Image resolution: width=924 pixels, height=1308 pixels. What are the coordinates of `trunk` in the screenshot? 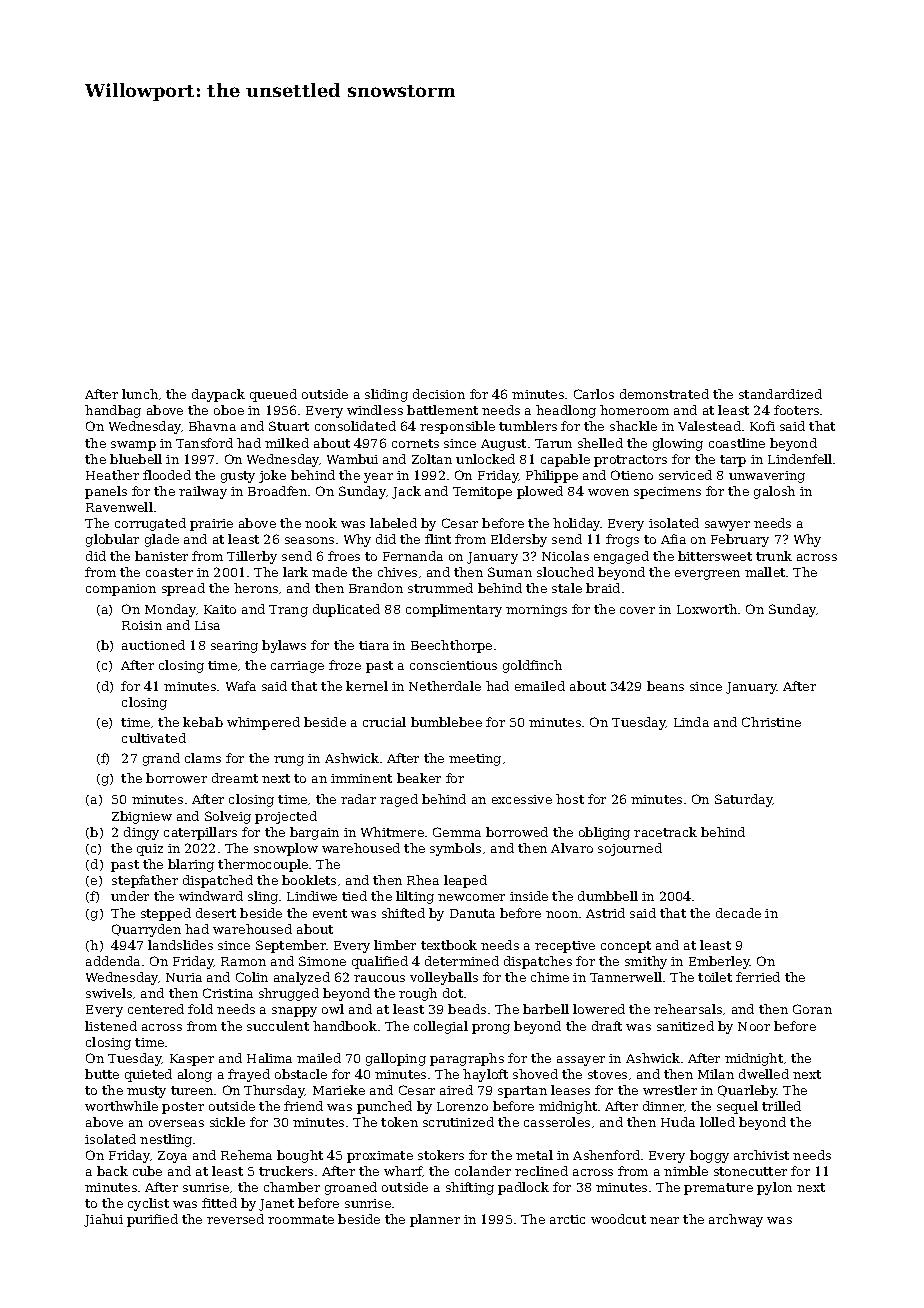 It's located at (774, 556).
